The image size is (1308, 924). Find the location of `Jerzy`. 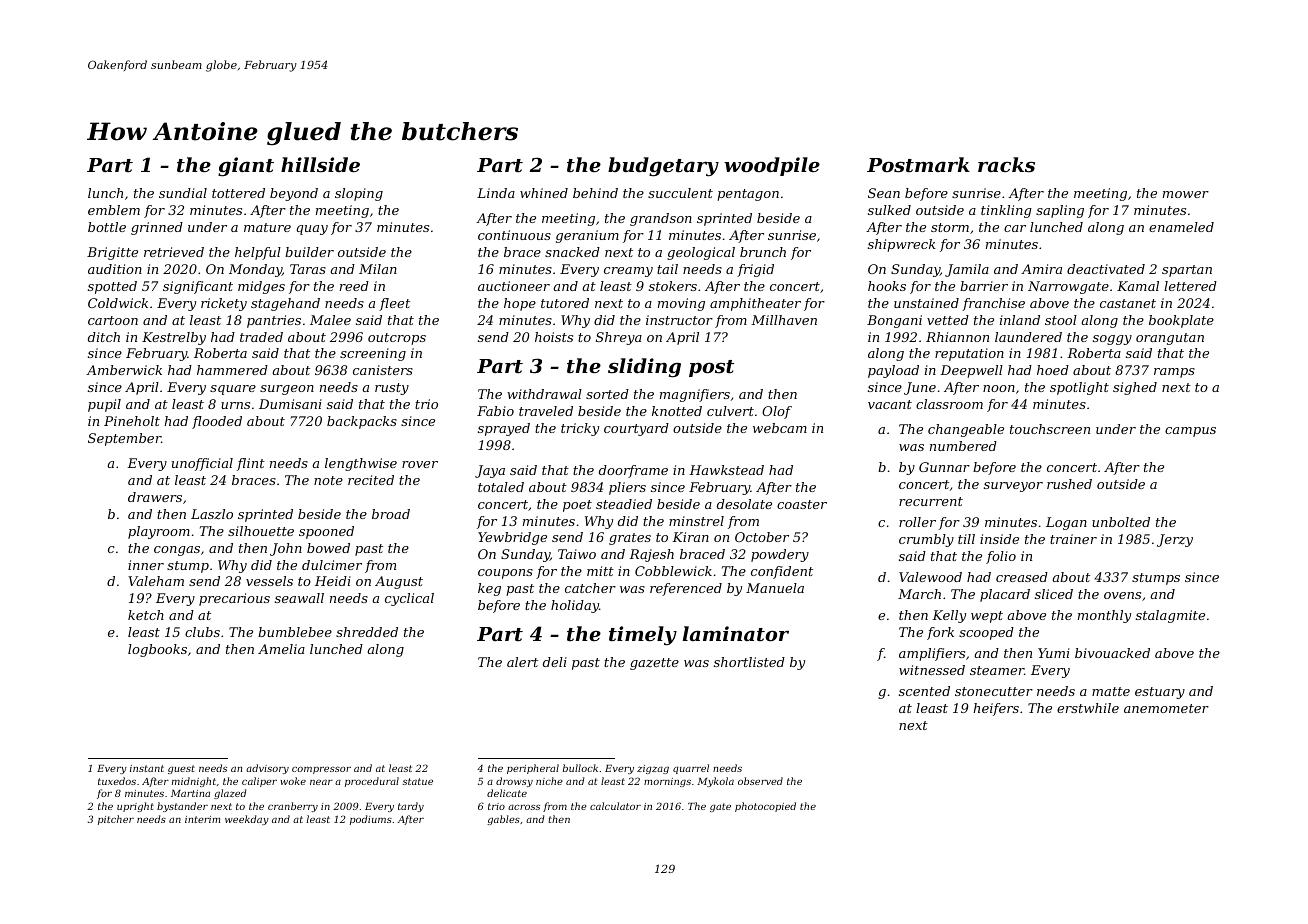

Jerzy is located at coordinates (1175, 540).
